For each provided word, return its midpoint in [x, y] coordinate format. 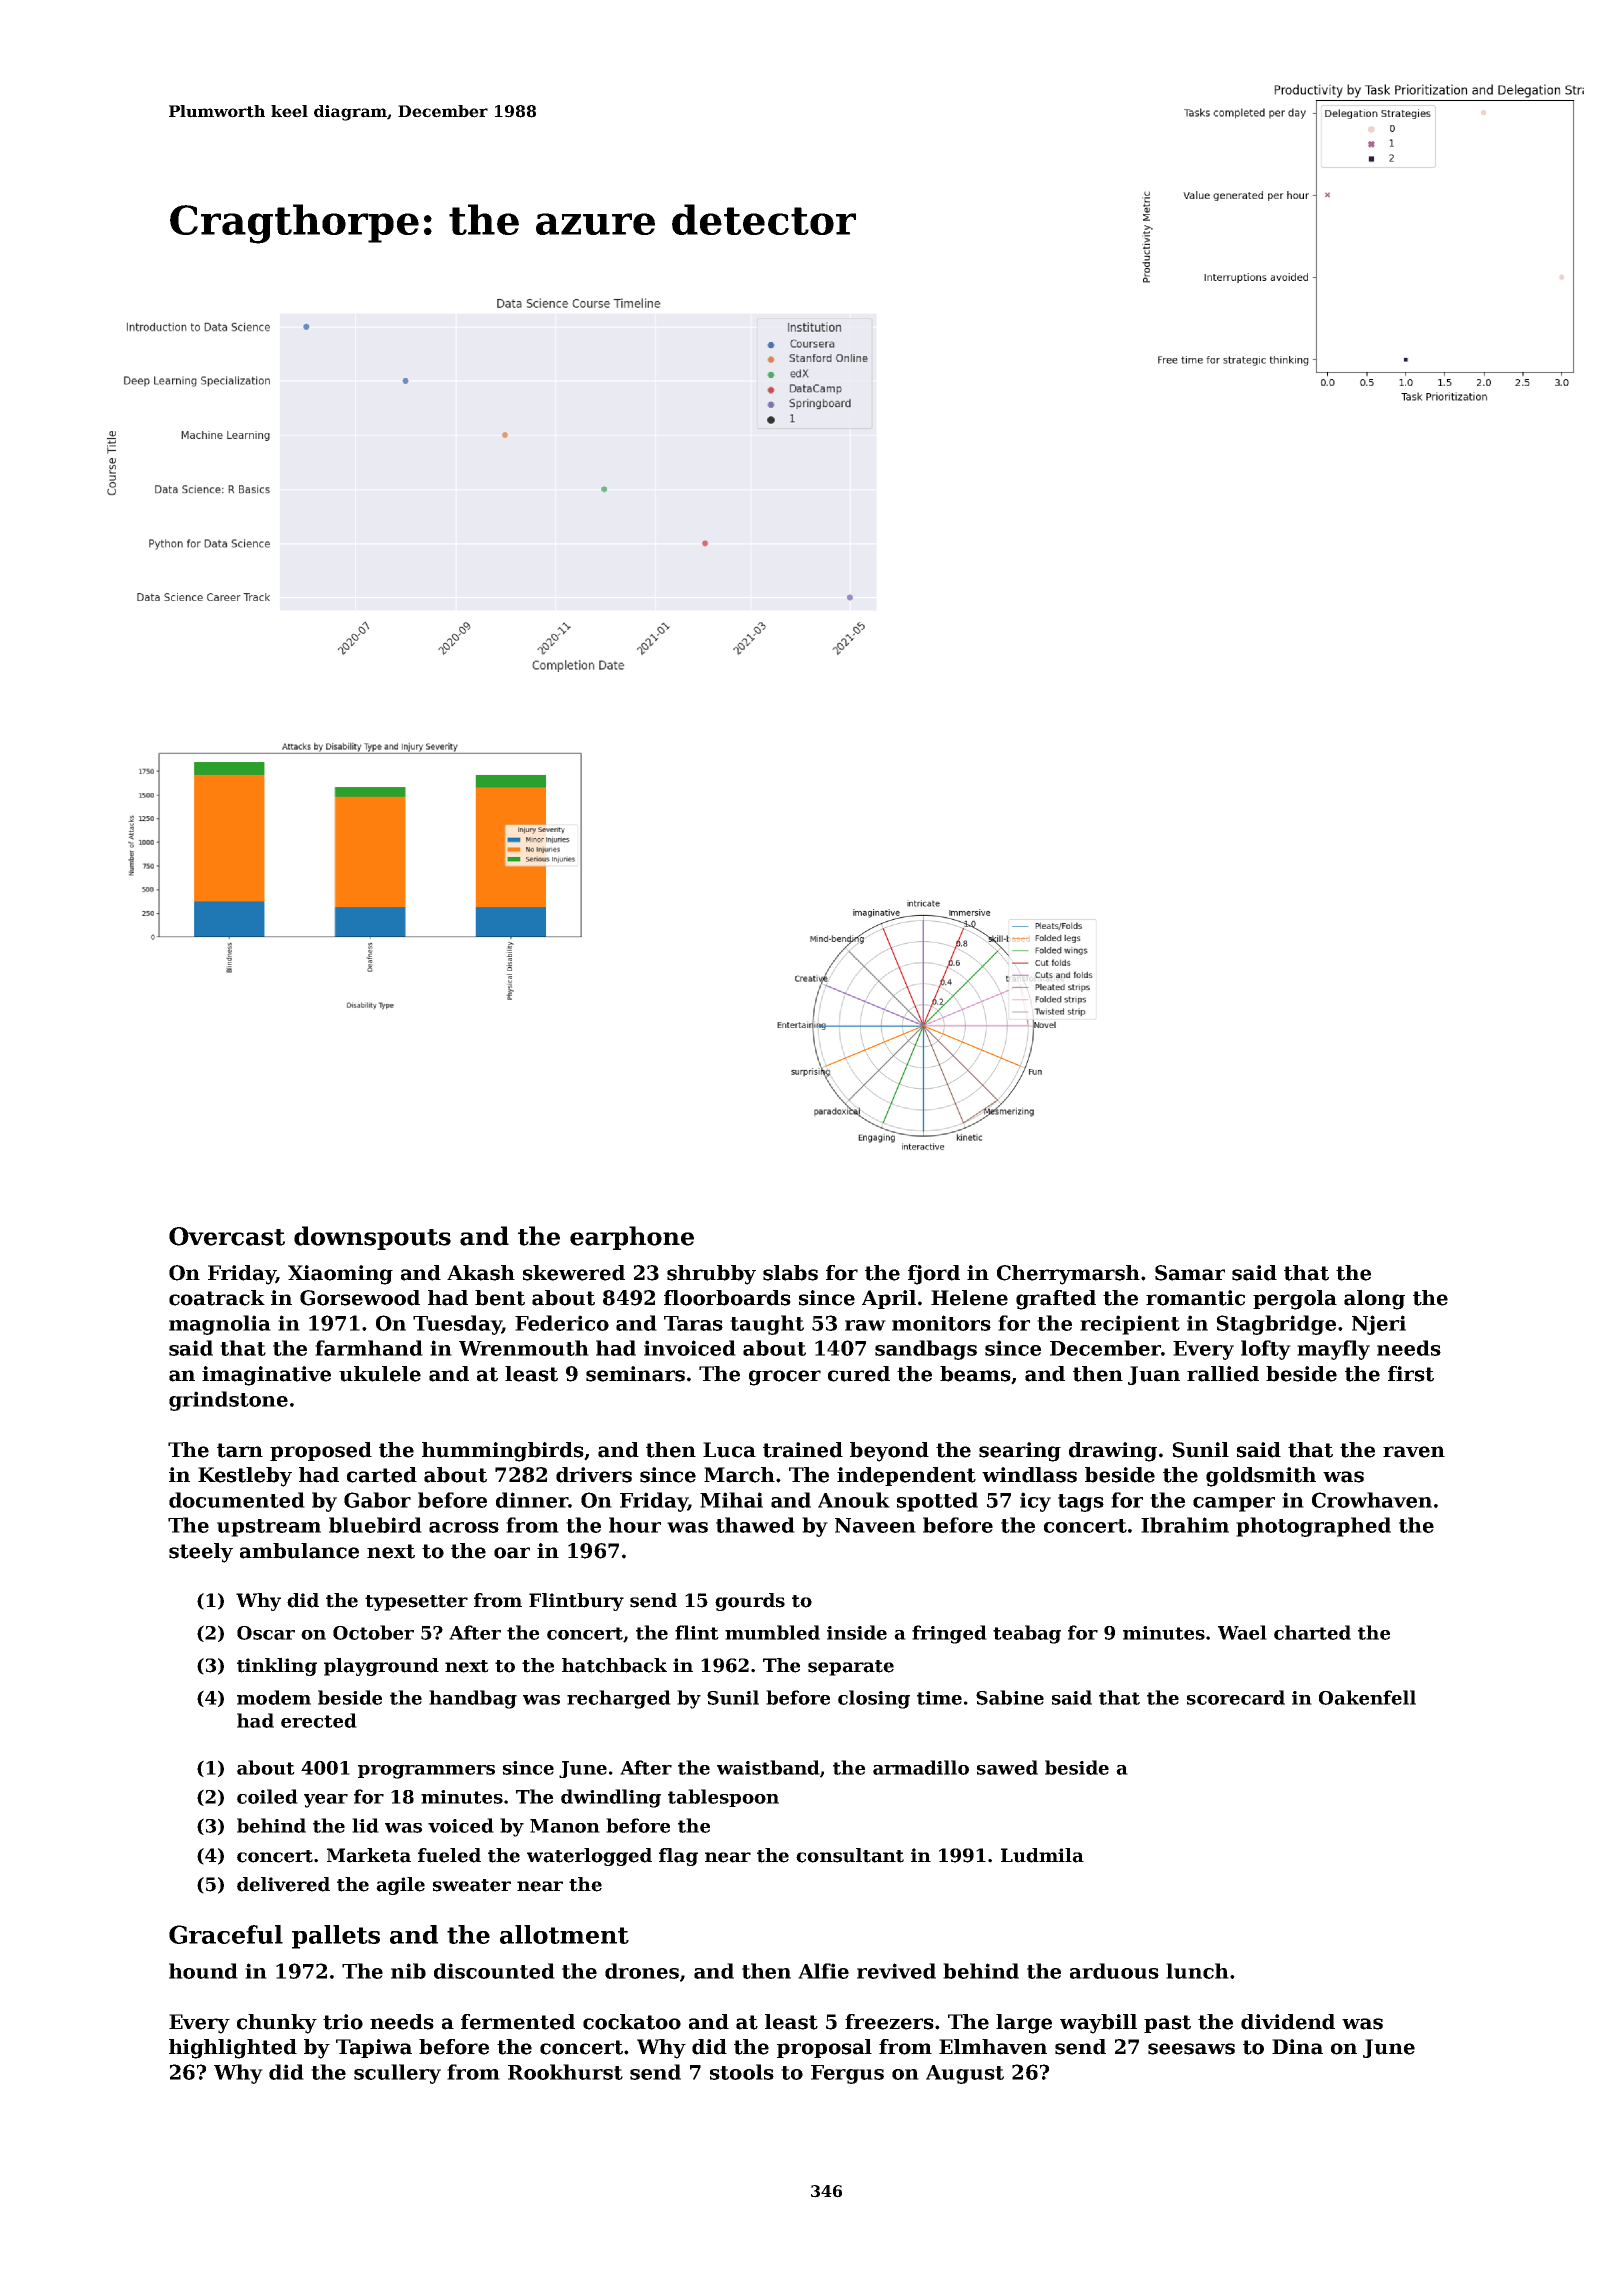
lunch [1197, 1971]
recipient [1130, 1325]
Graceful [226, 1934]
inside [857, 1632]
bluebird [375, 1525]
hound [203, 1971]
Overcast [227, 1236]
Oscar [266, 1633]
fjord [934, 1275]
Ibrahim [1185, 1525]
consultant [850, 1855]
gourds [750, 1602]
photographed [1313, 1527]
